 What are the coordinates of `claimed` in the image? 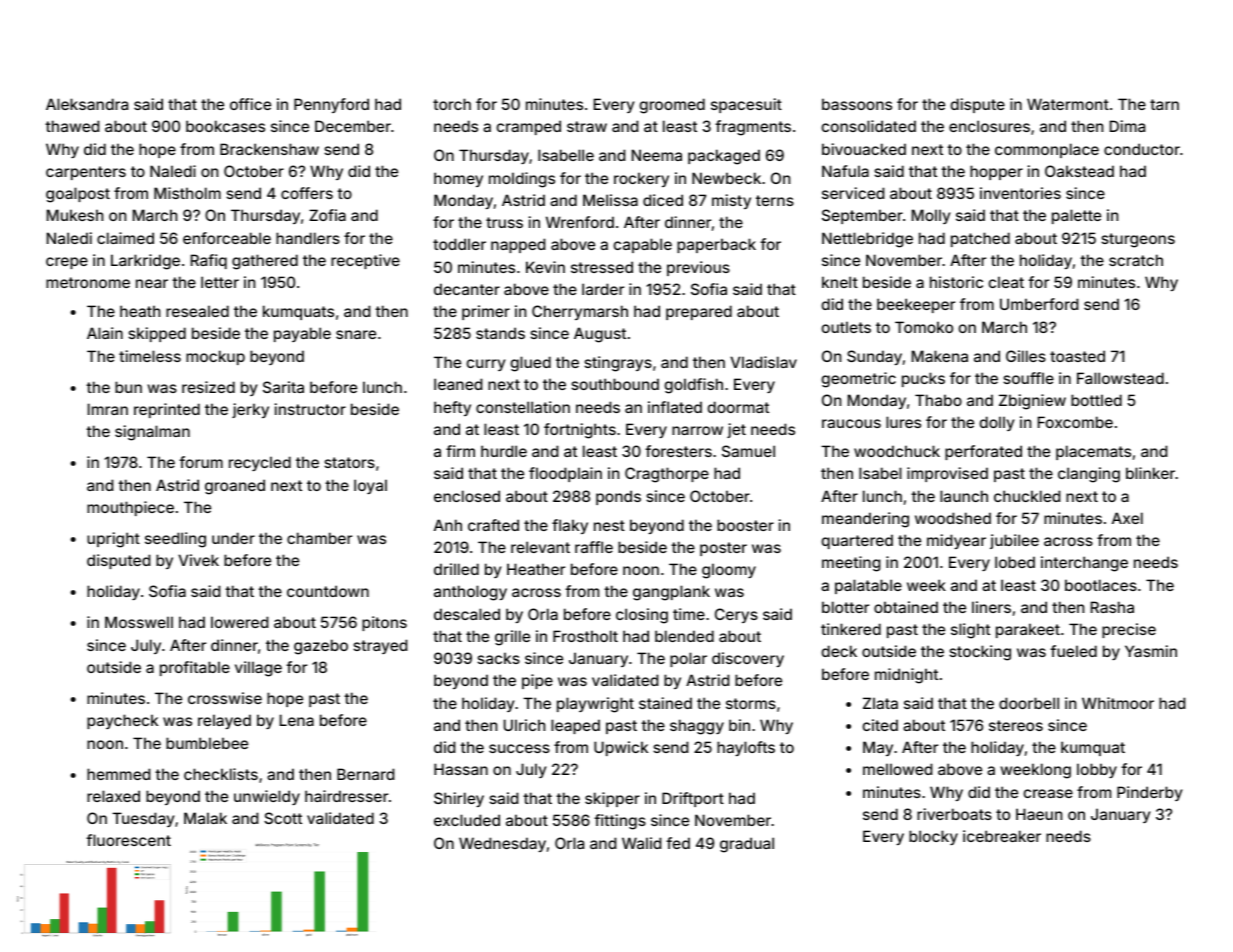 It's located at (125, 238).
